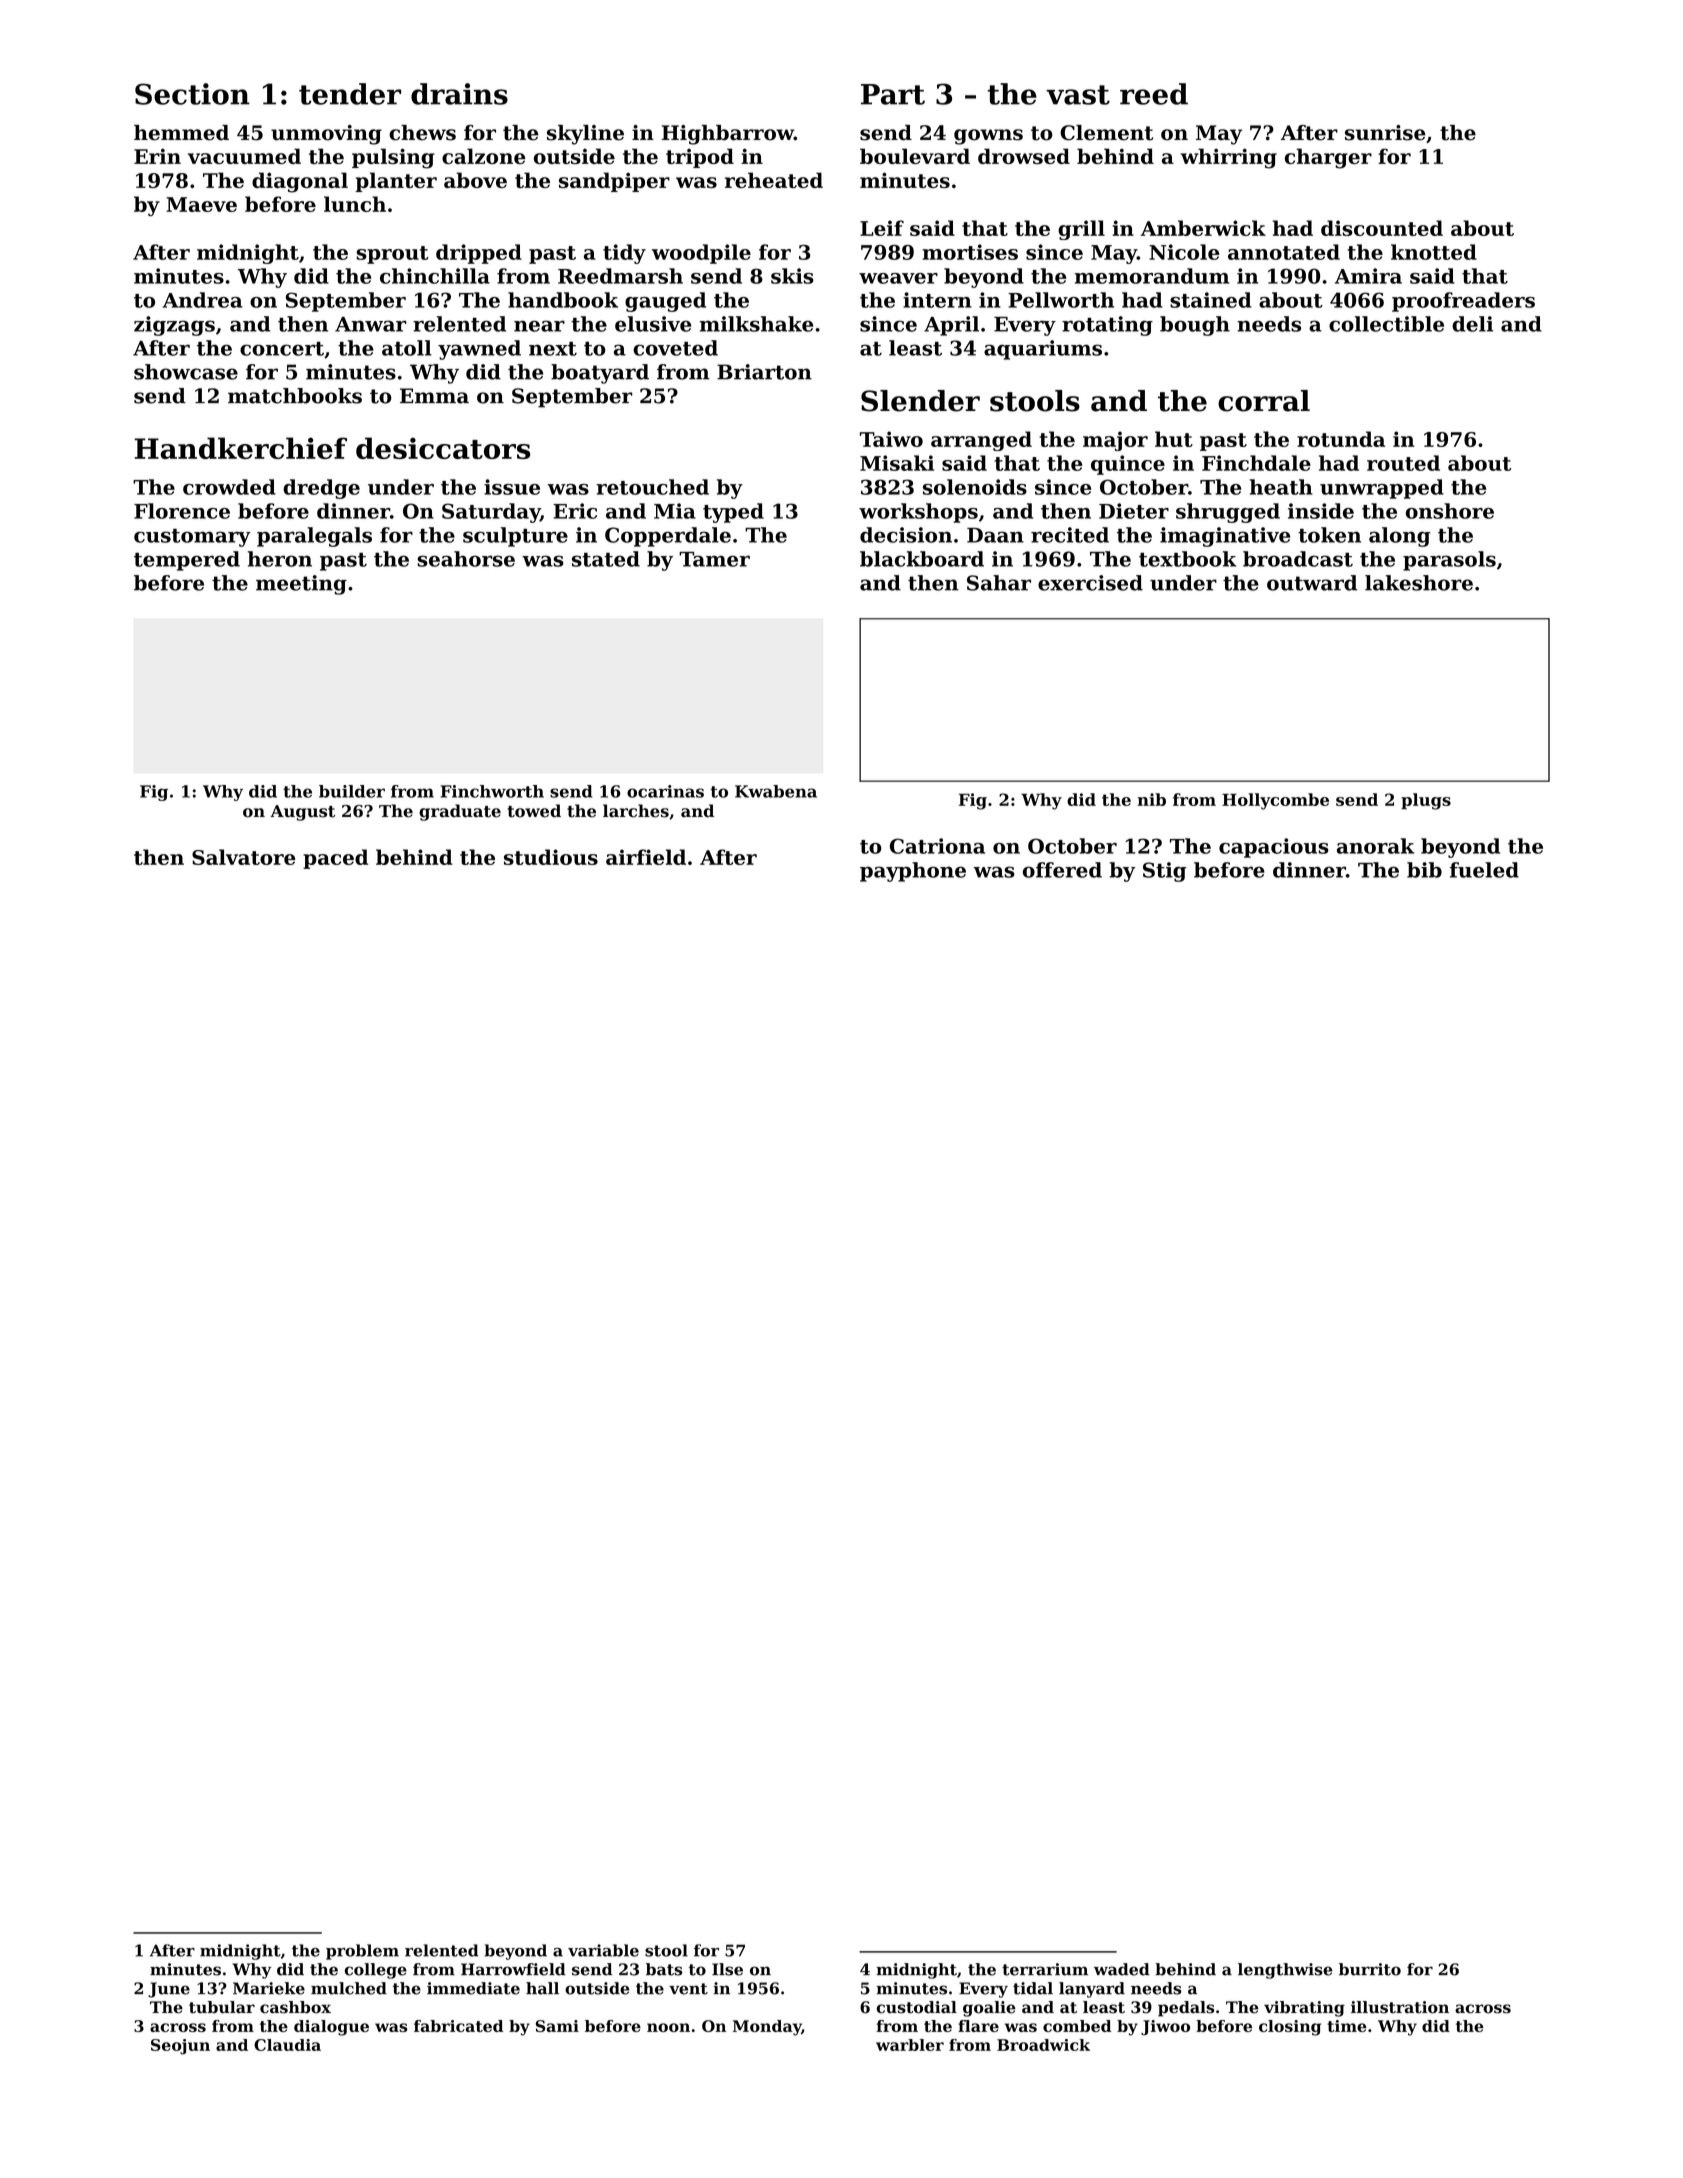 The height and width of the screenshot is (2178, 1683). Describe the element at coordinates (913, 872) in the screenshot. I see `payphone` at that location.
